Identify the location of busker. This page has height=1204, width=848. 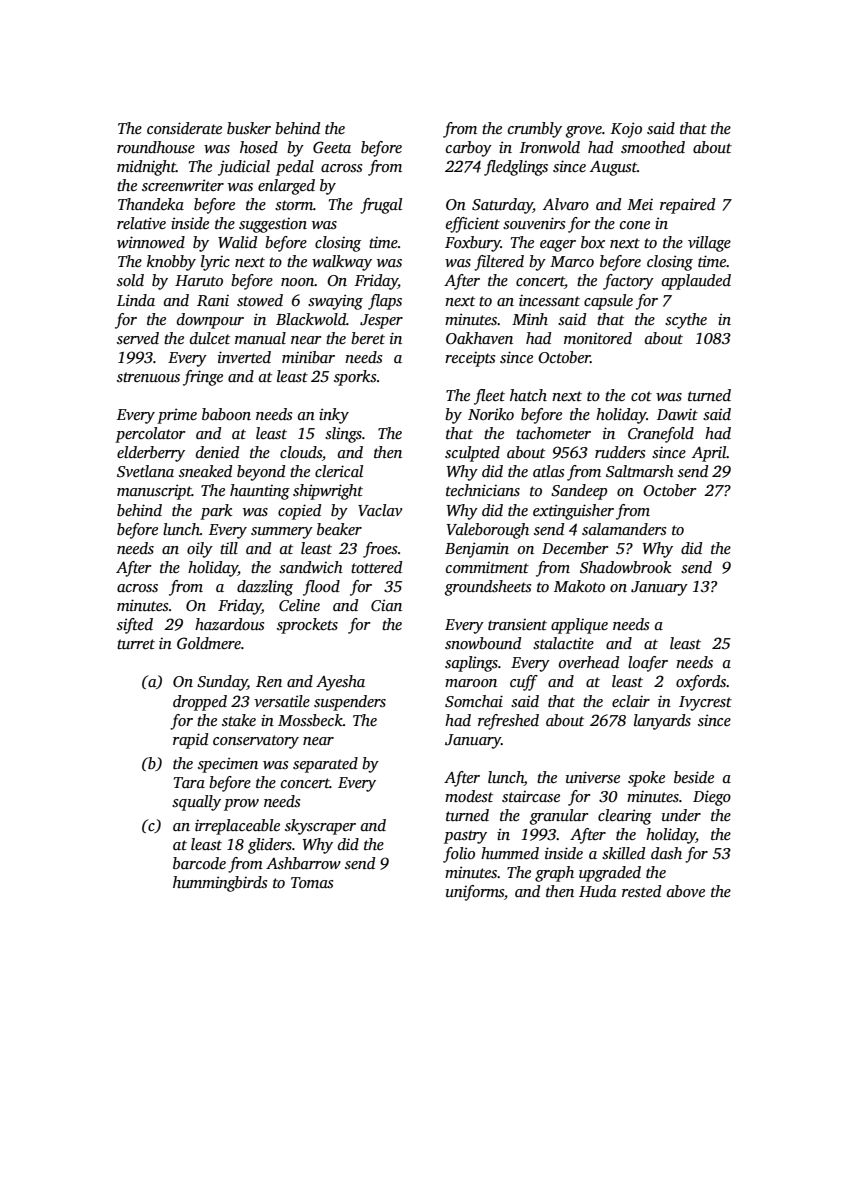
(249, 128).
